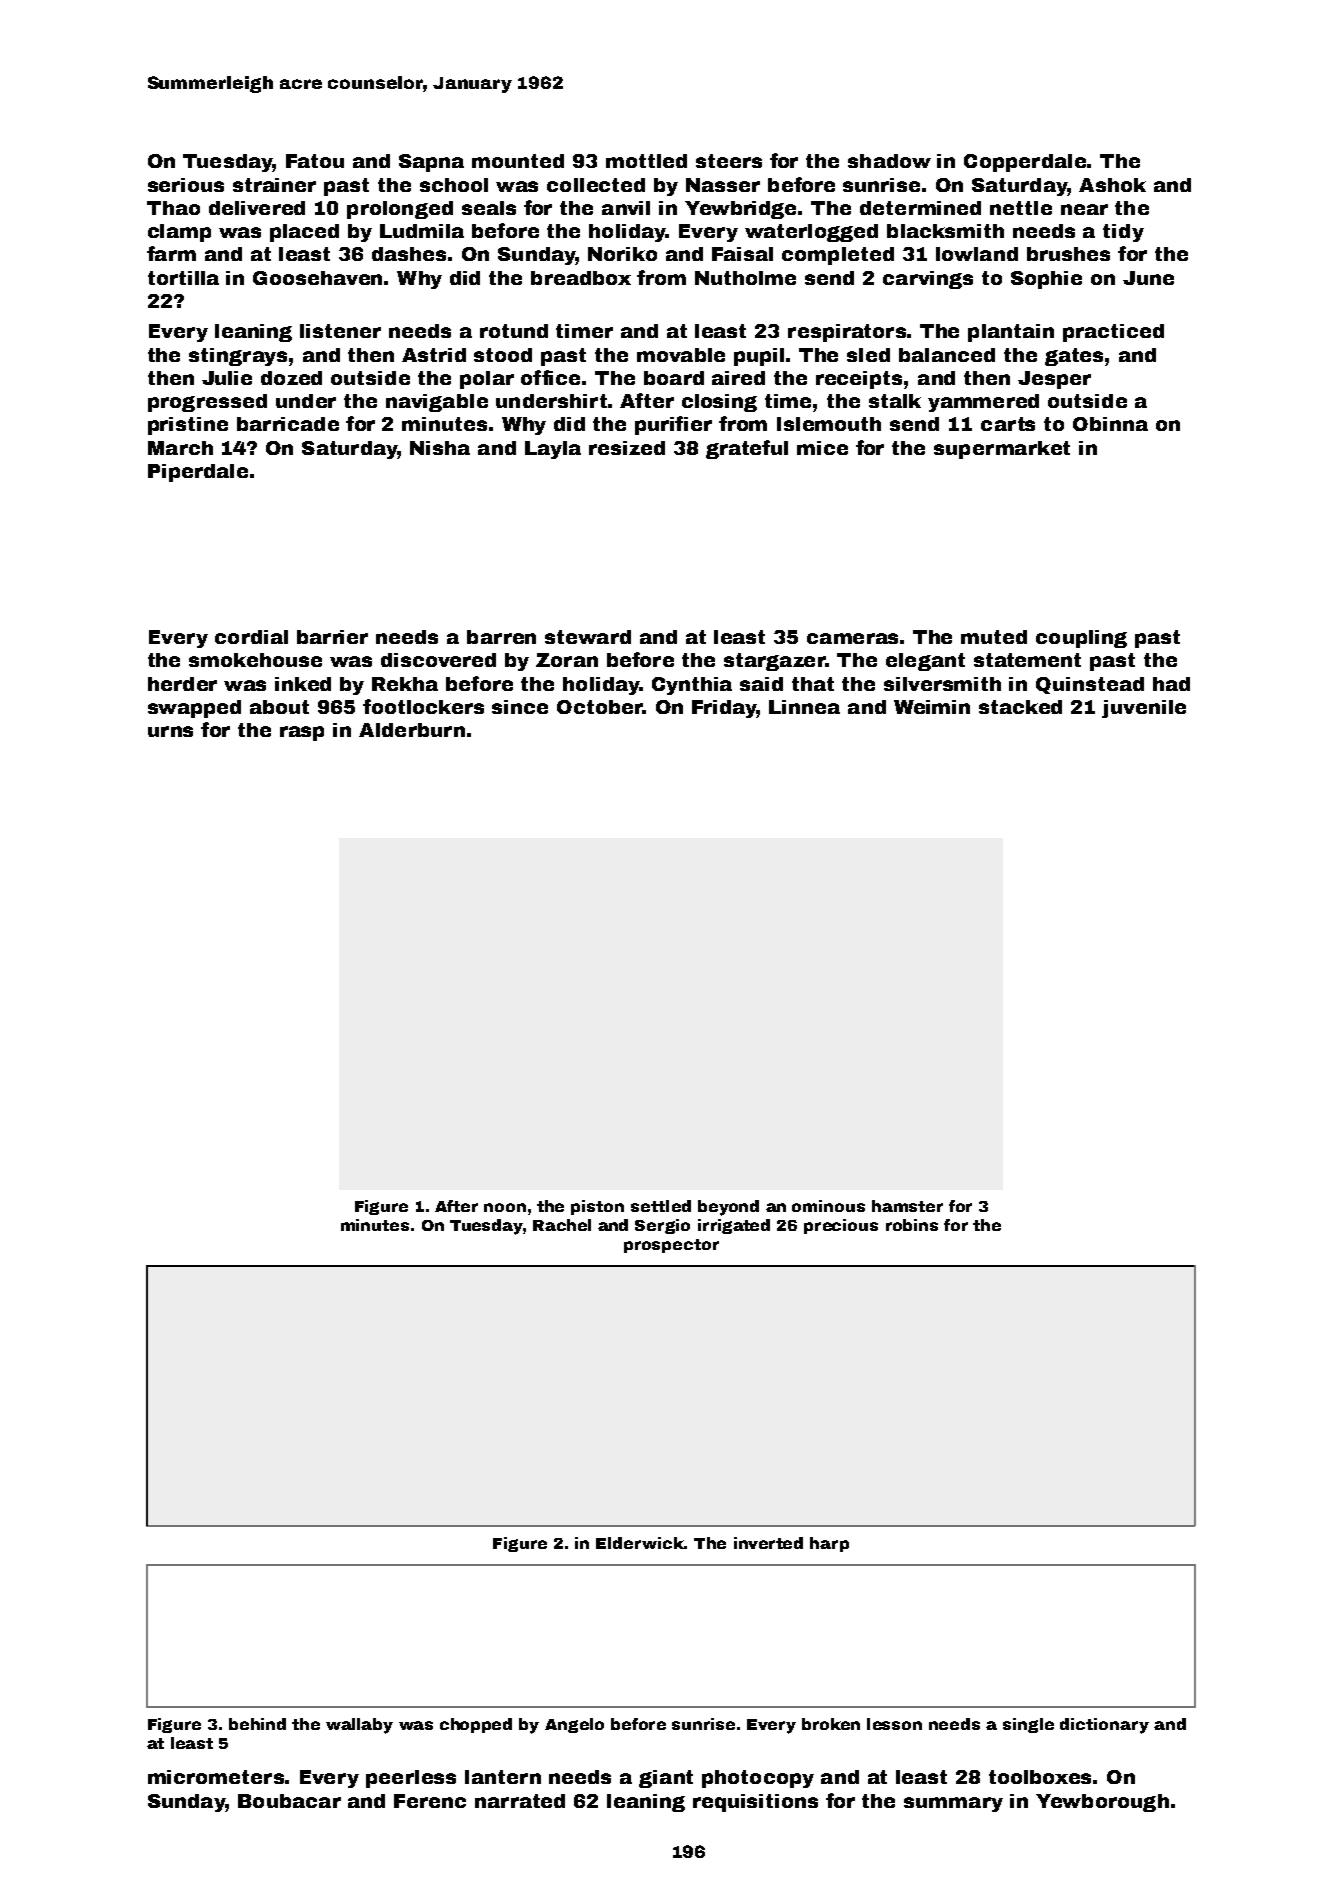 The height and width of the screenshot is (1898, 1342). I want to click on rasp, so click(302, 733).
